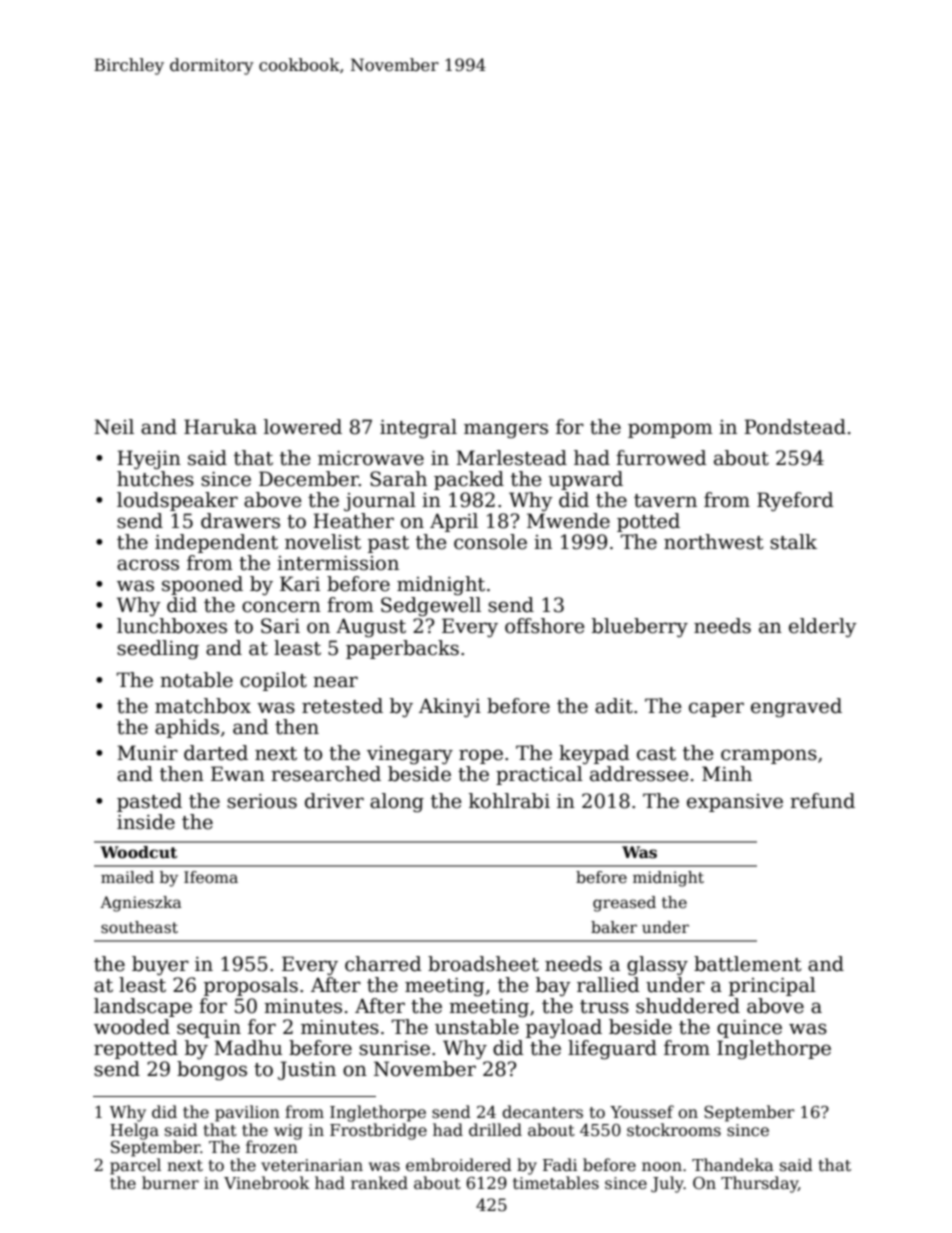  I want to click on Thursday, so click(759, 1184).
